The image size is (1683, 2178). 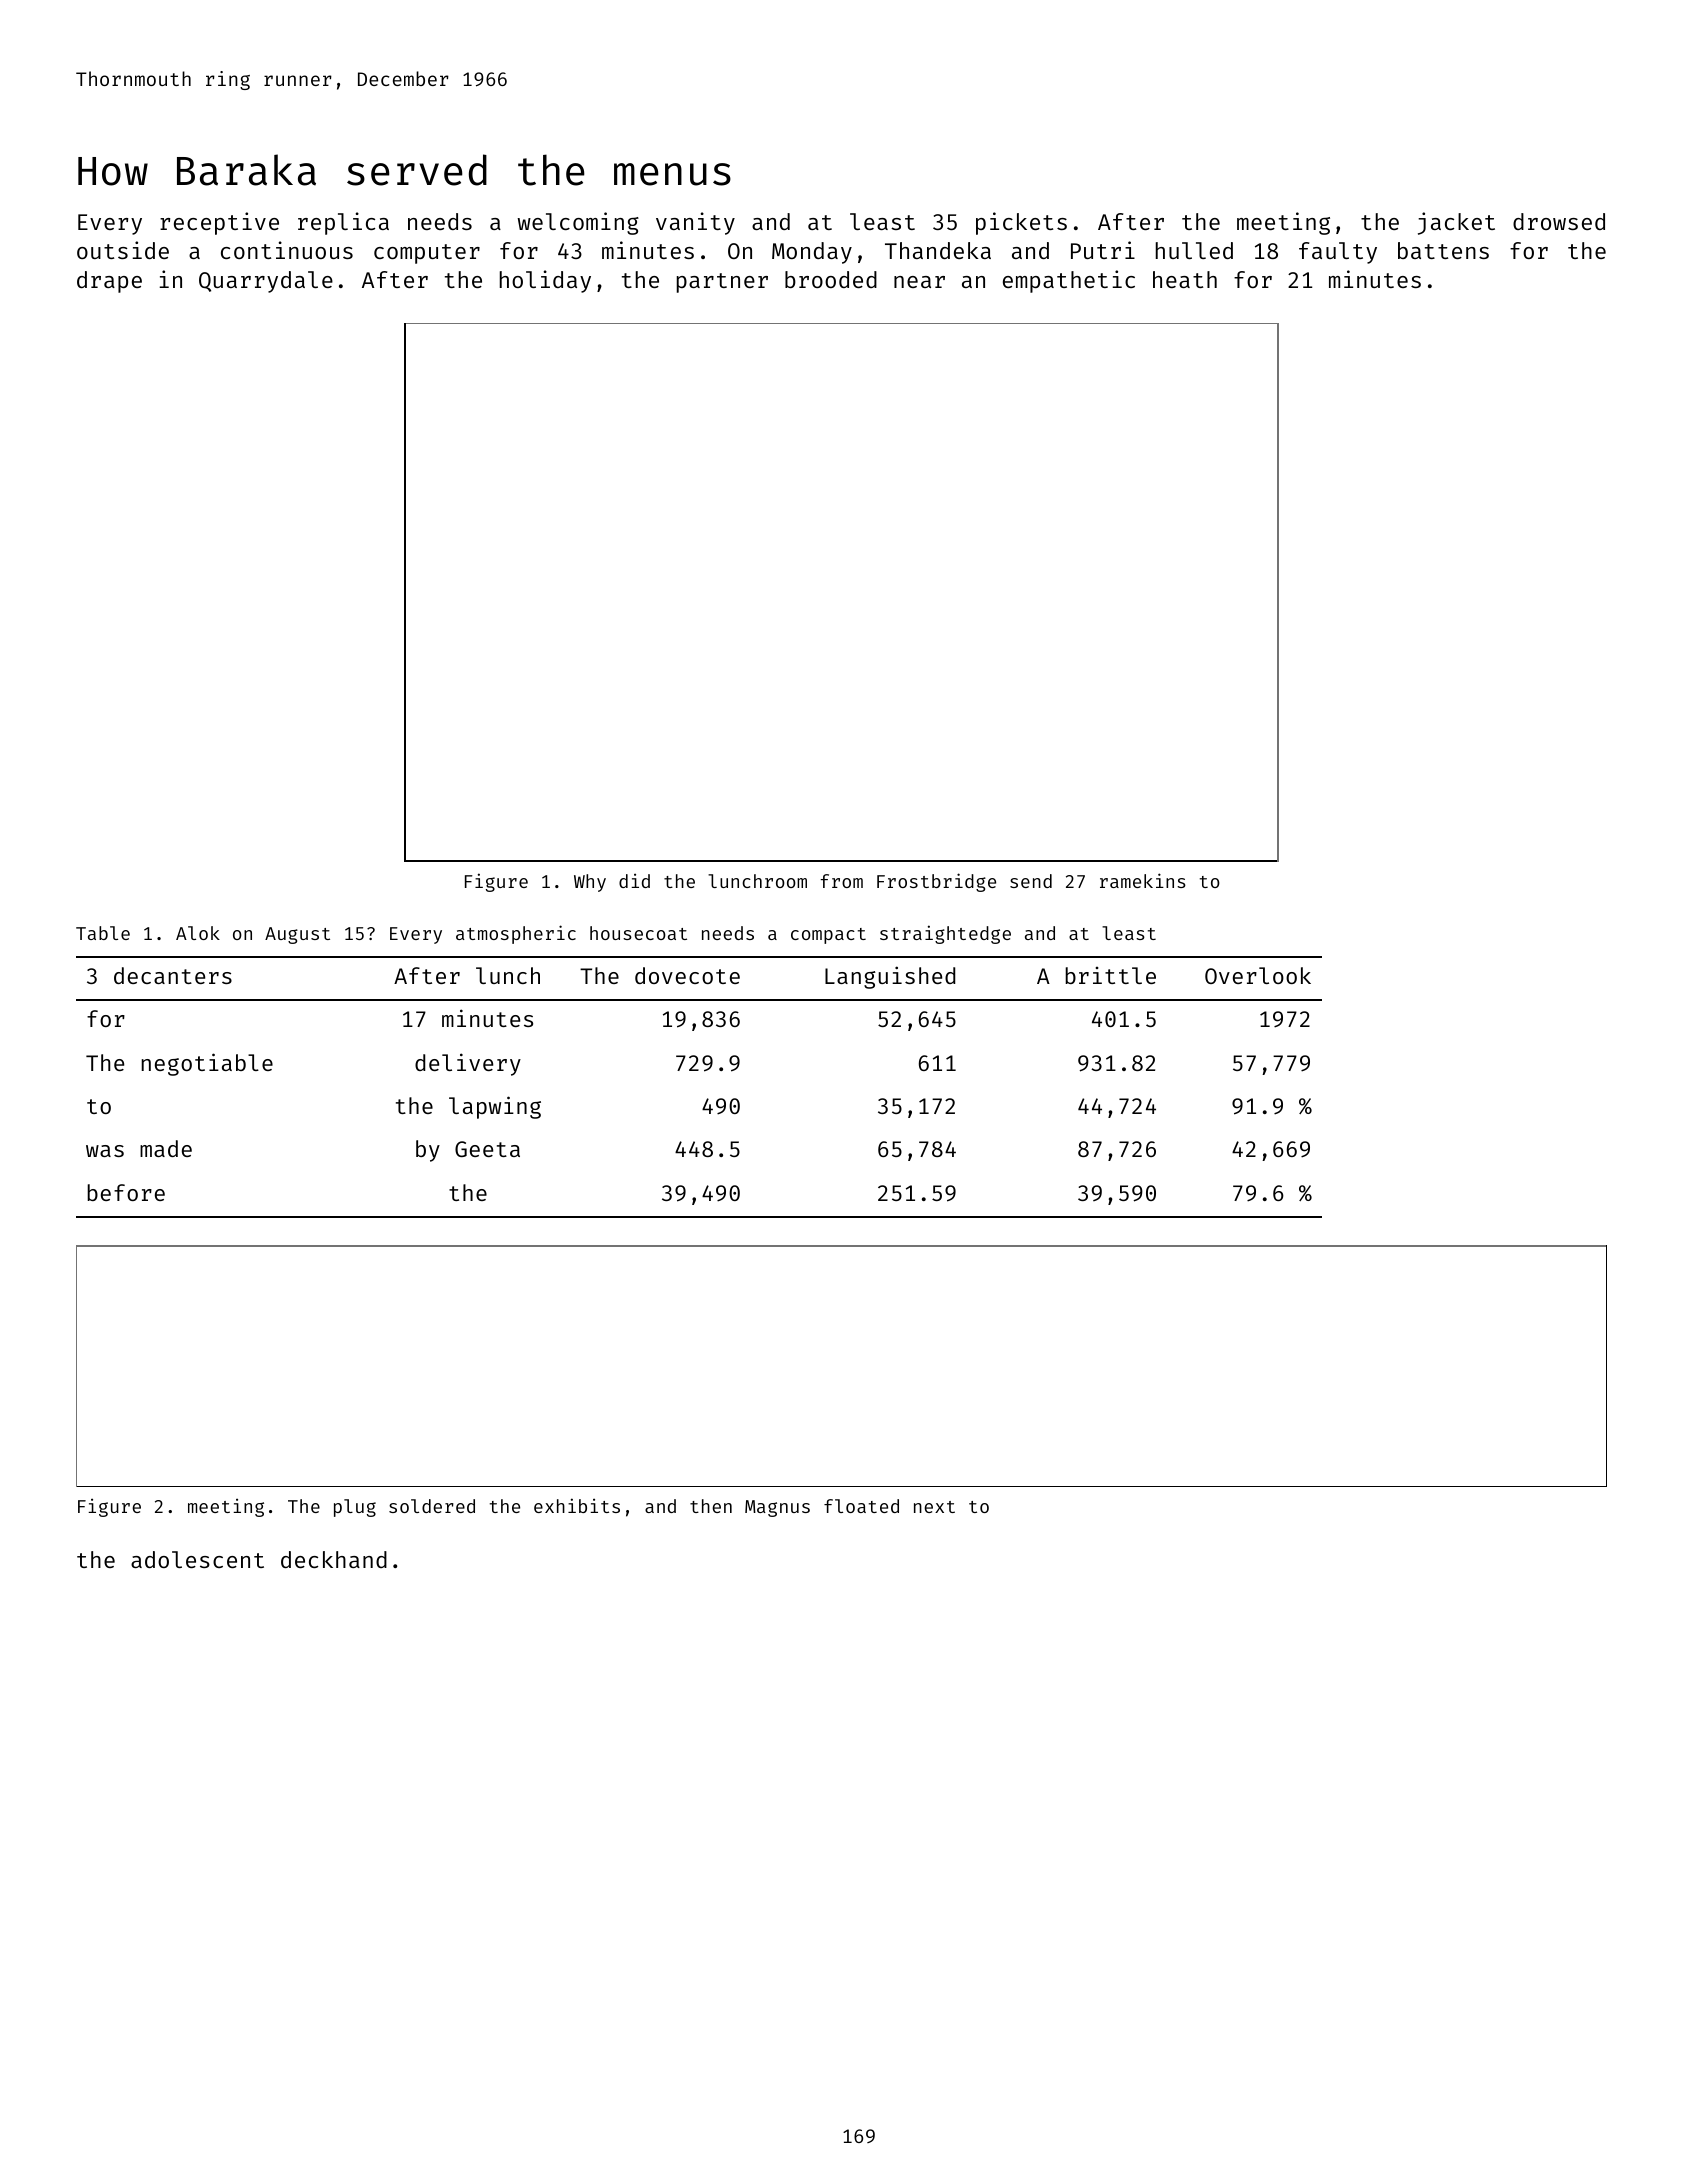 What do you see at coordinates (427, 254) in the document?
I see `computer` at bounding box center [427, 254].
